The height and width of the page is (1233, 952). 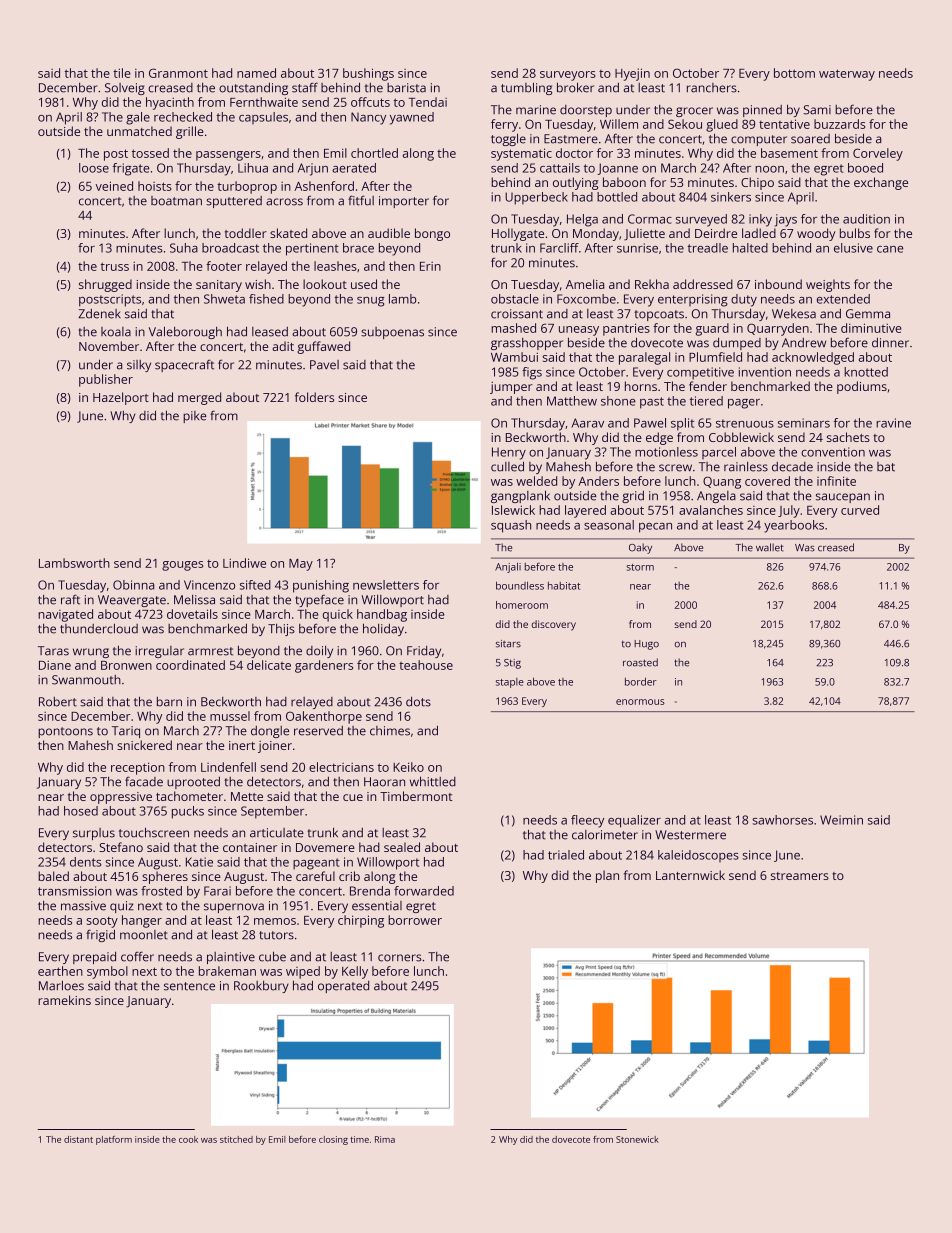 I want to click on pike, so click(x=195, y=417).
